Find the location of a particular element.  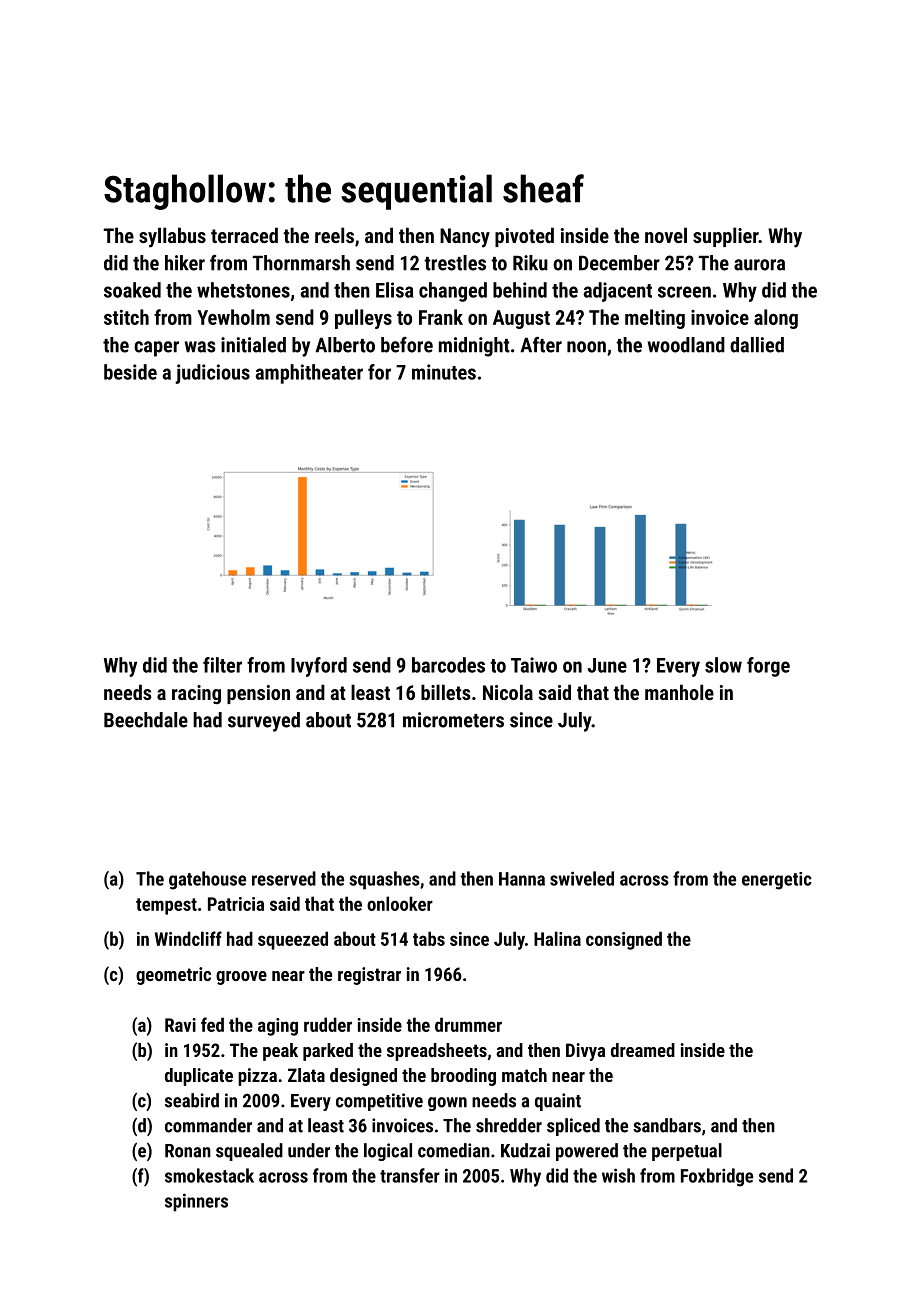

syllabus is located at coordinates (172, 237).
